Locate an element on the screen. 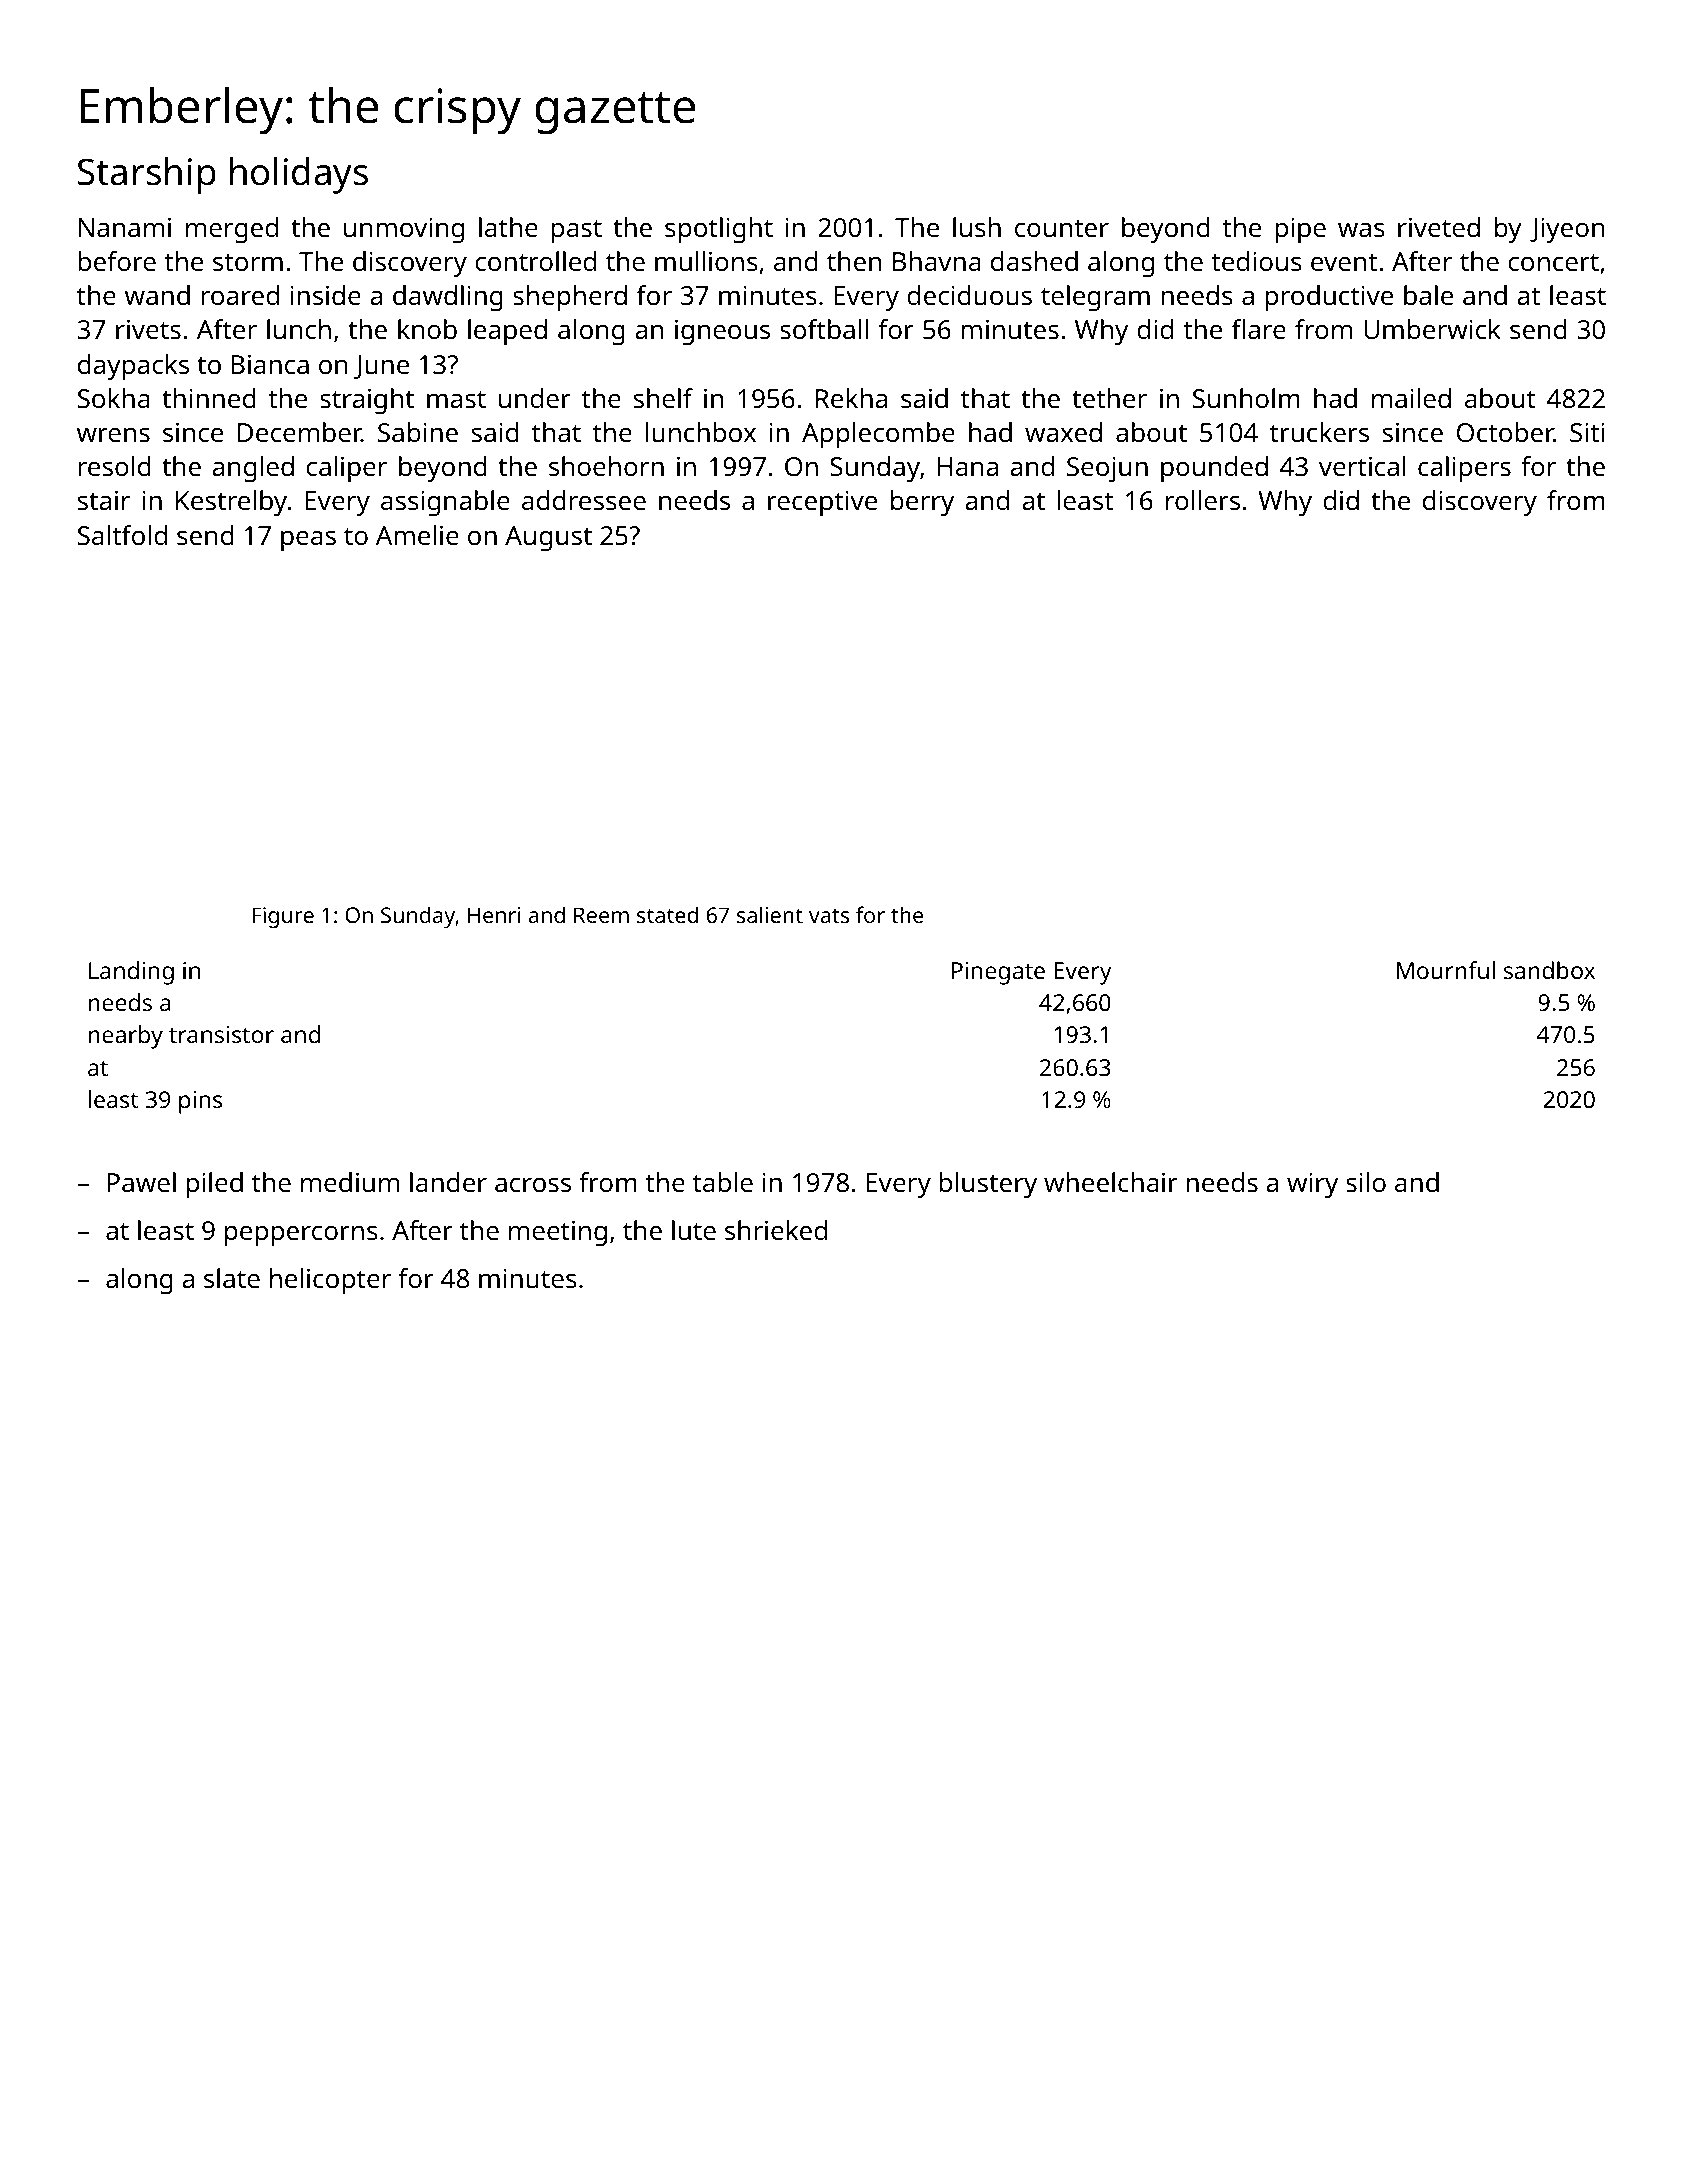  lute is located at coordinates (694, 1230).
